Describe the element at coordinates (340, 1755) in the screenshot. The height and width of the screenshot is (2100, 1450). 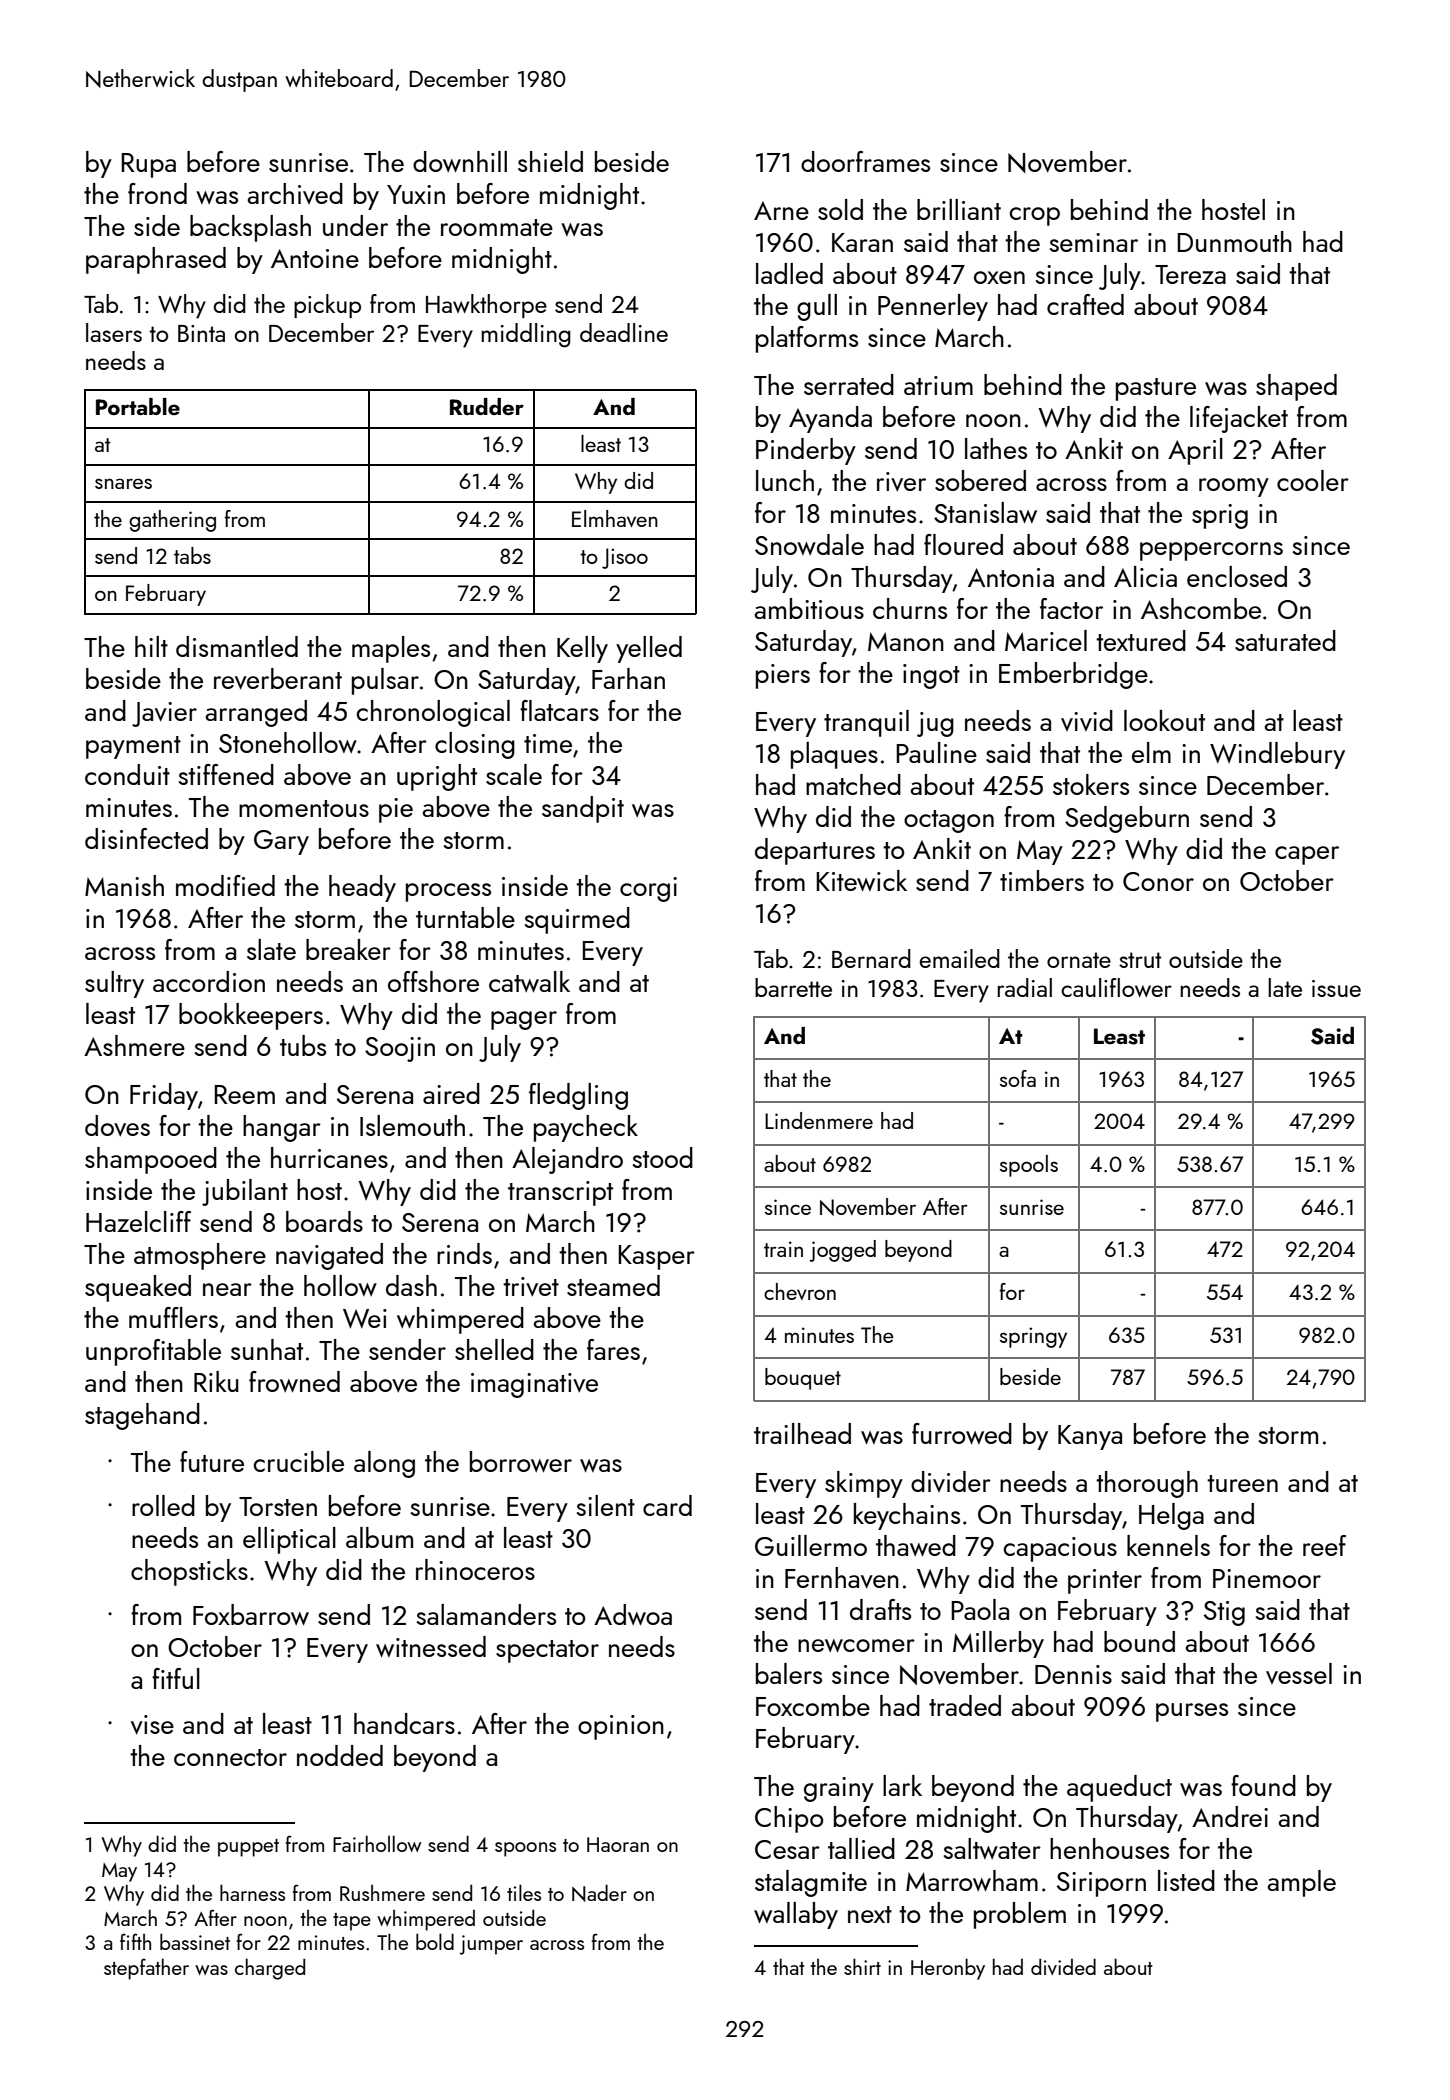
I see `nodded` at that location.
